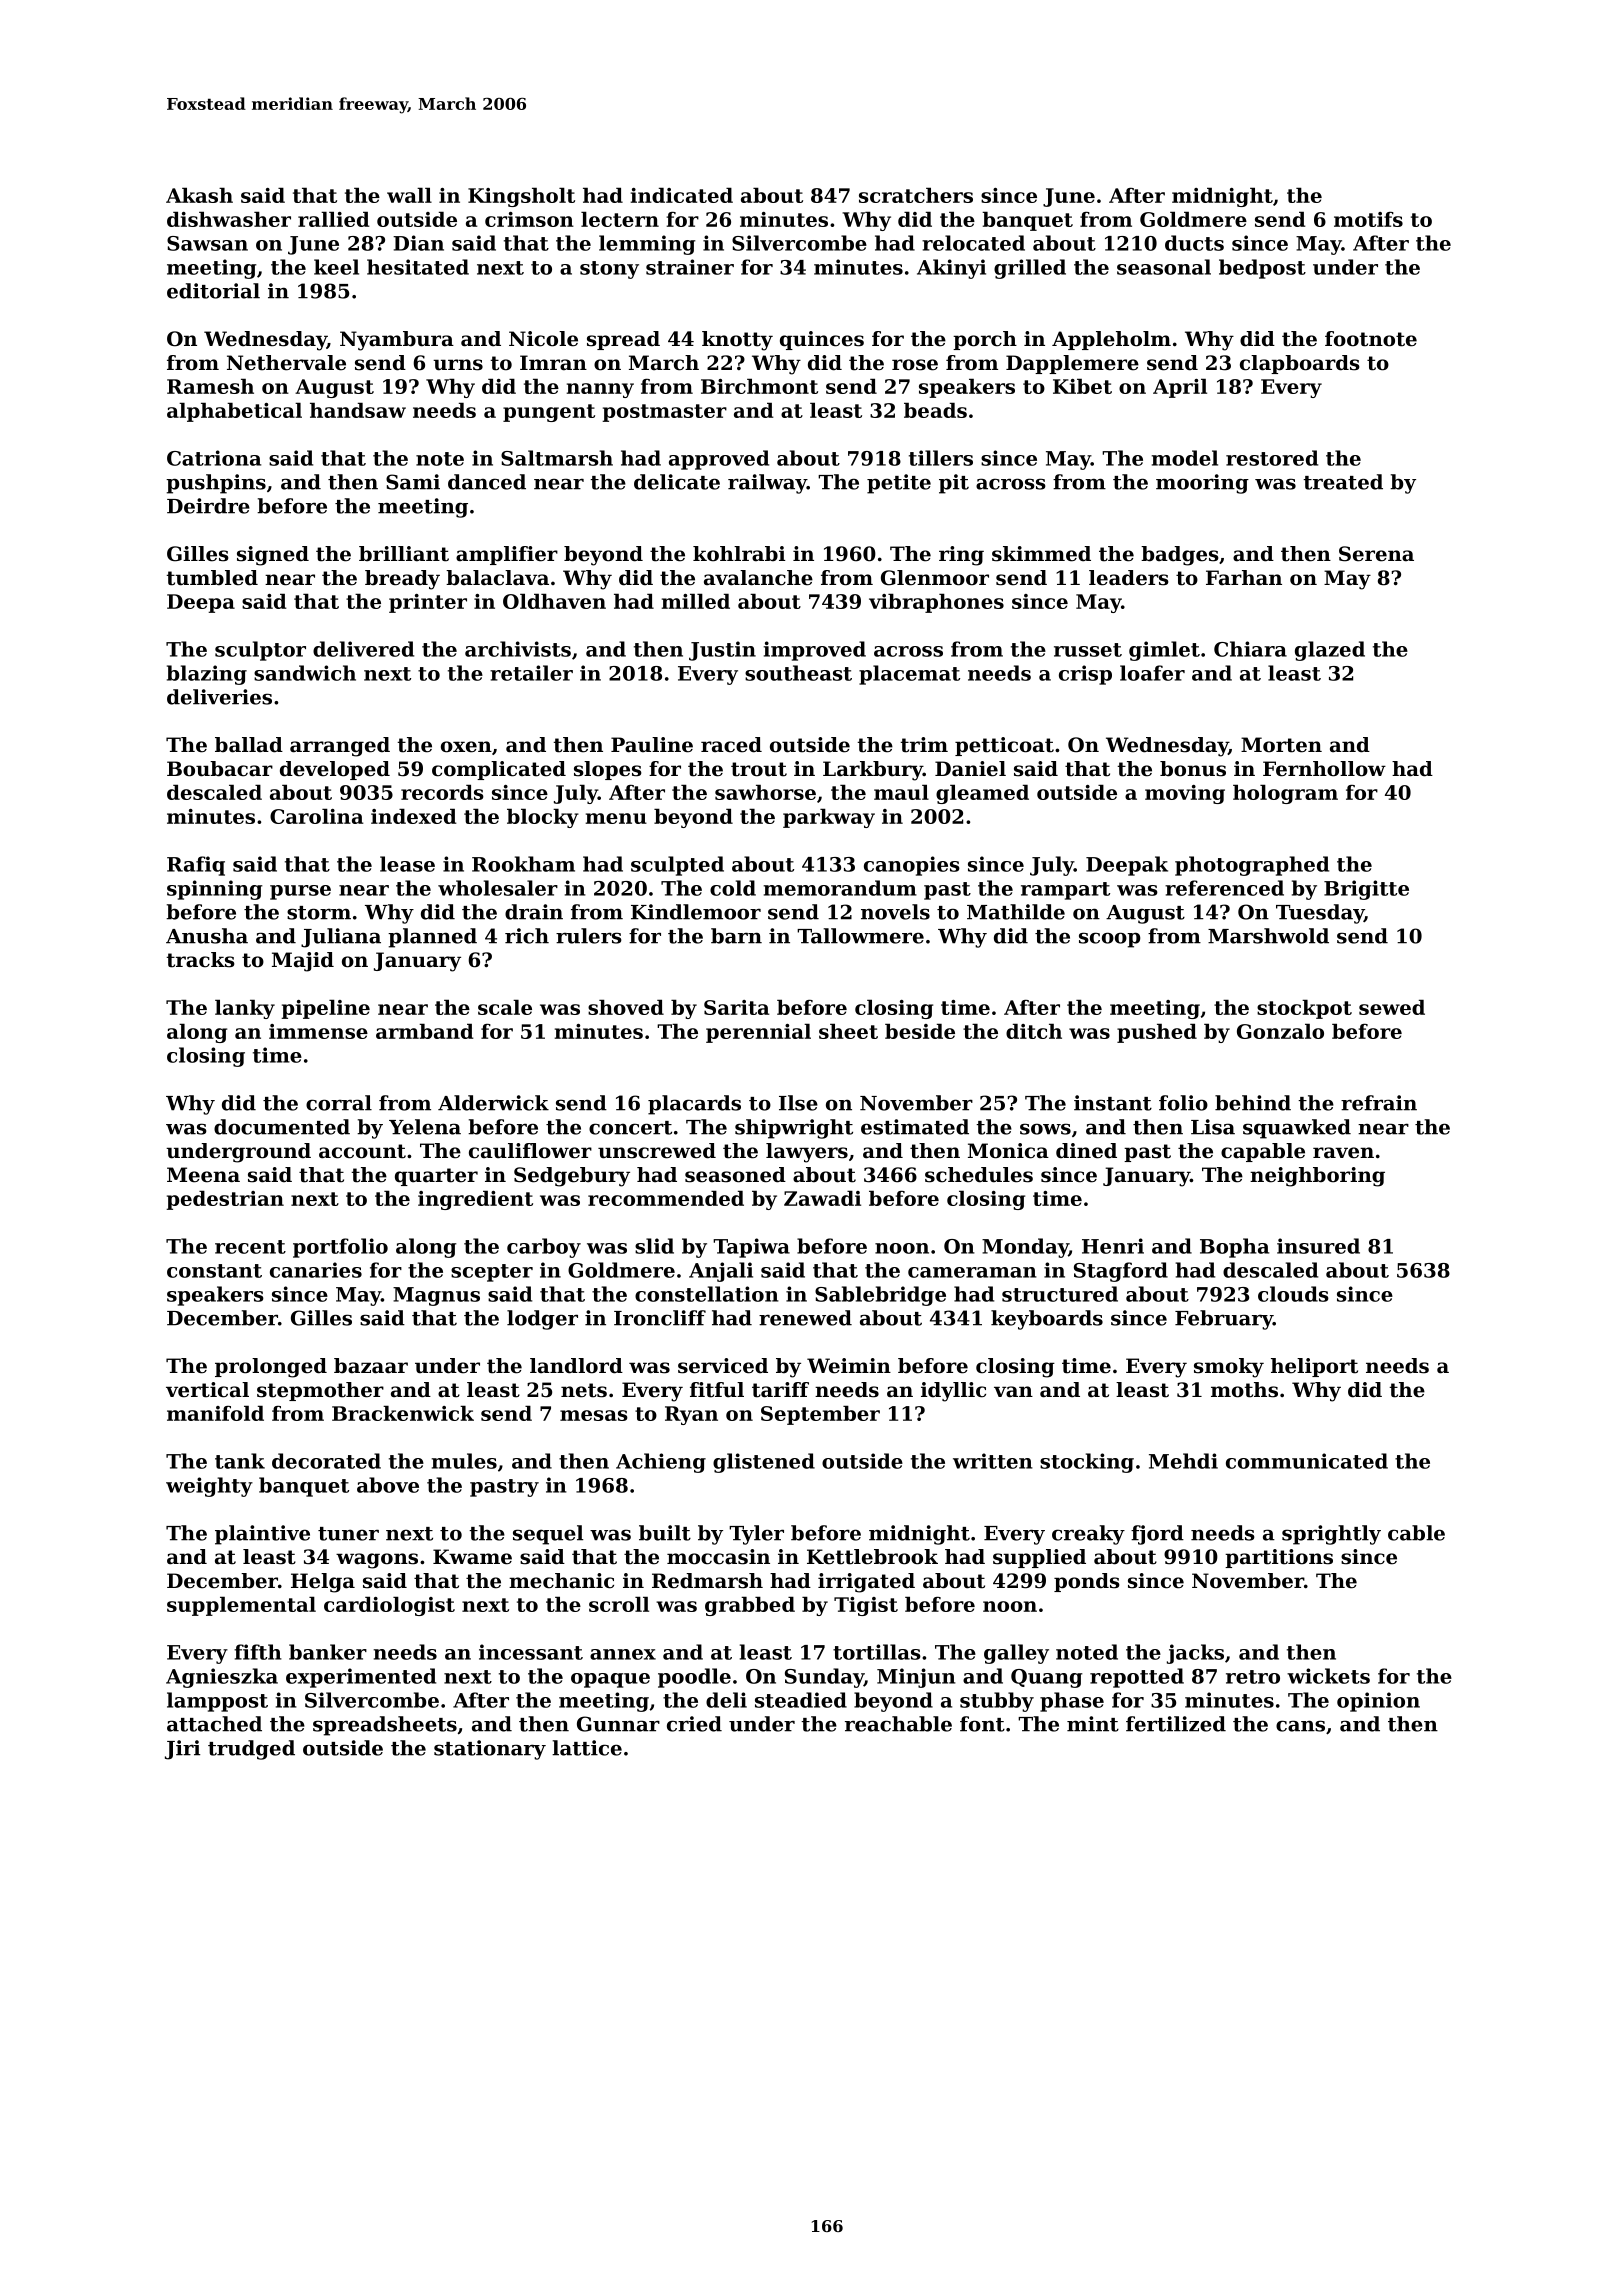 The image size is (1620, 2292). I want to click on cans, so click(1300, 1726).
